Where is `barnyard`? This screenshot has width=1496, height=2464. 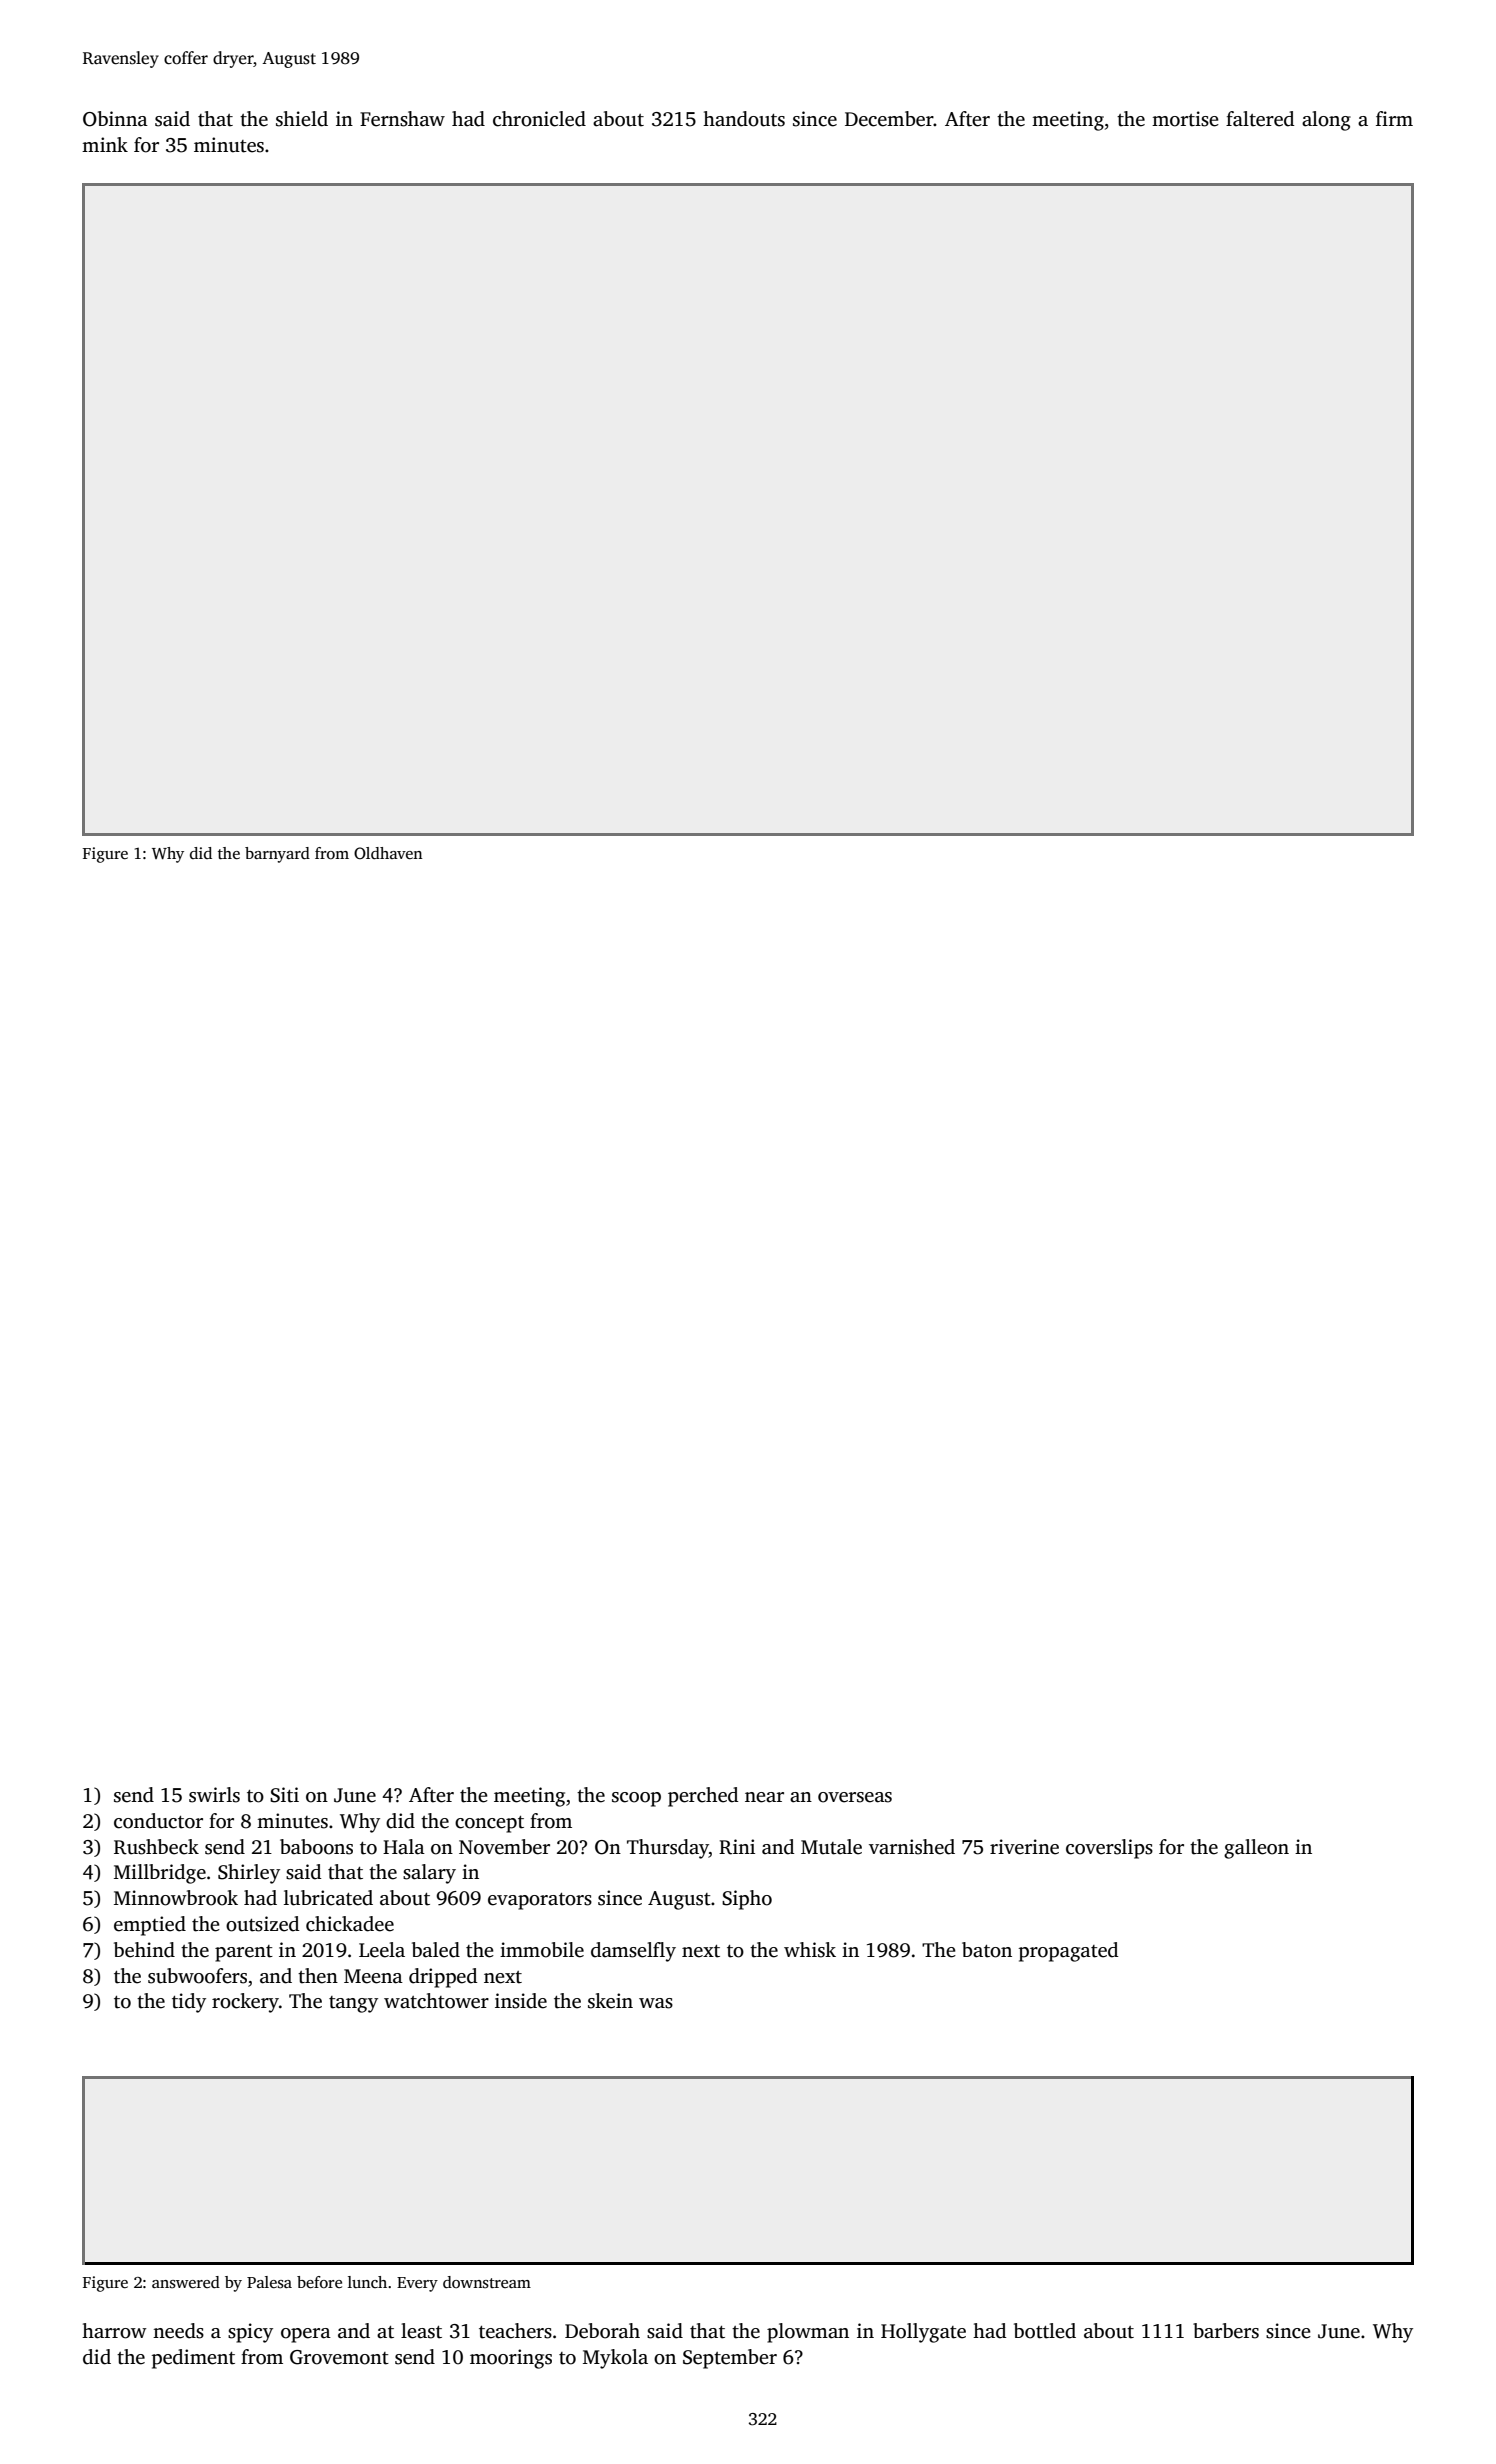 barnyard is located at coordinates (277, 855).
